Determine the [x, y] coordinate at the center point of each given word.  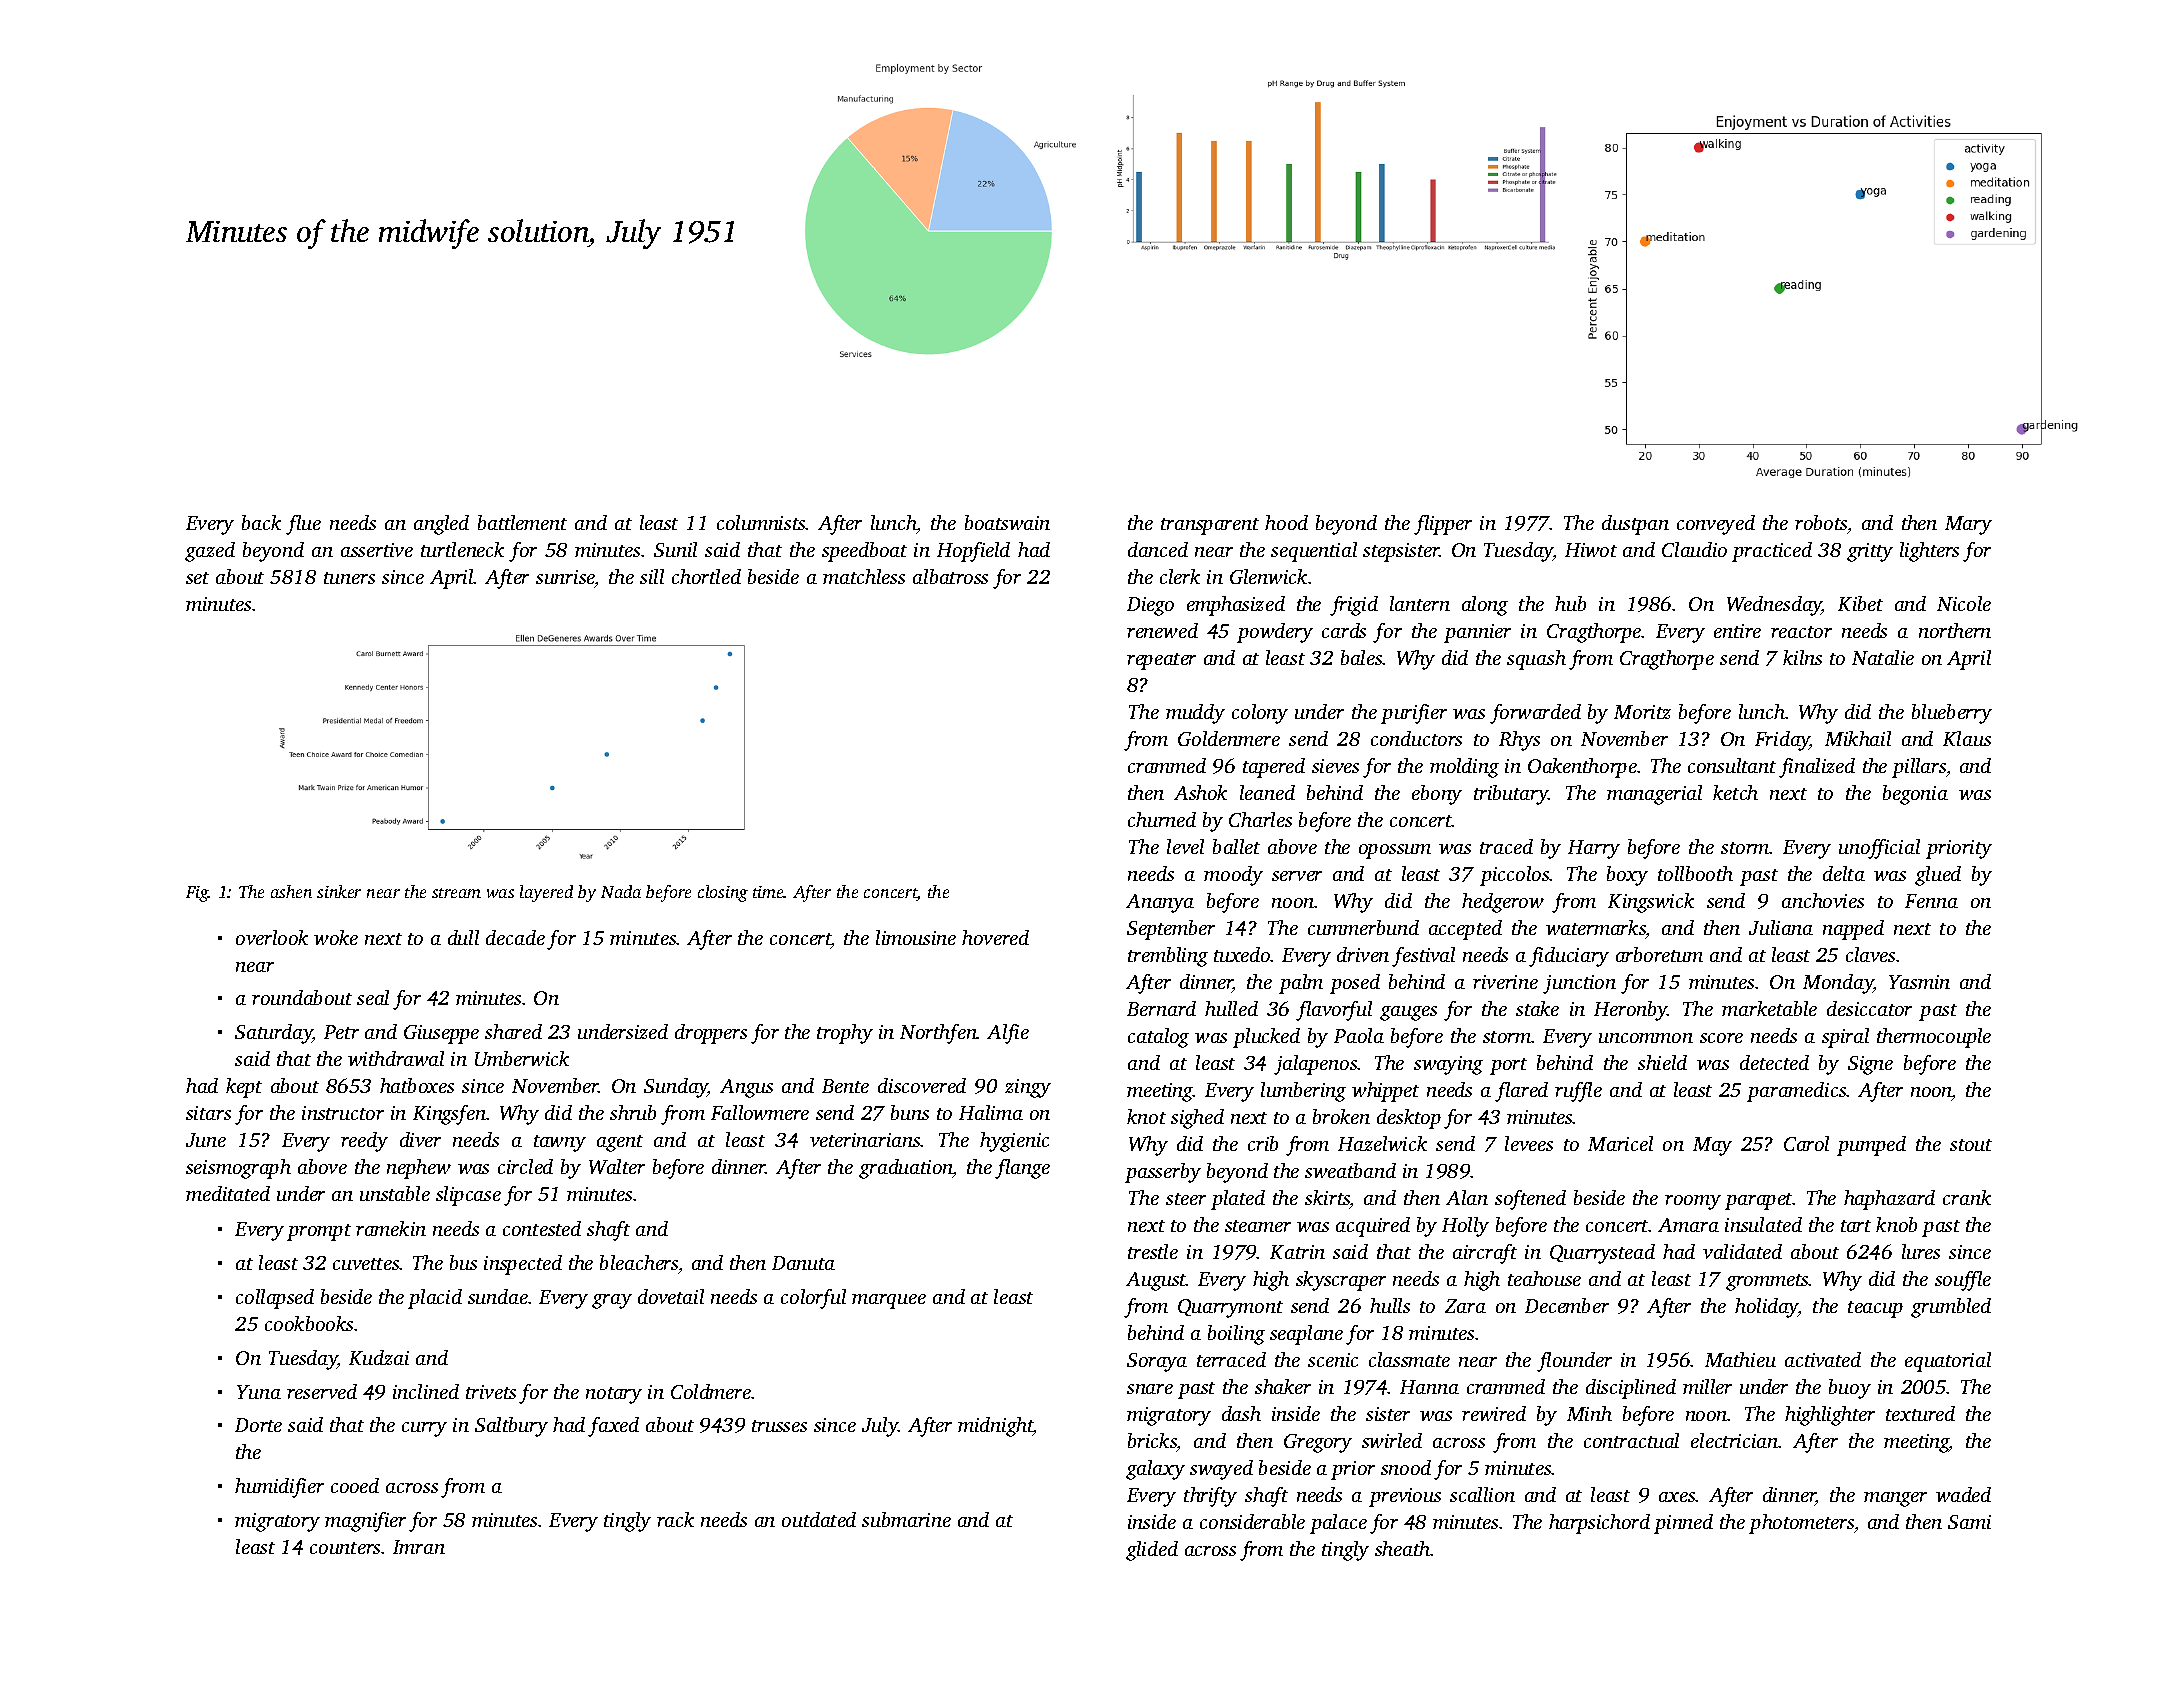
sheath [1402, 1548]
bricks [1152, 1442]
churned [1162, 819]
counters [345, 1548]
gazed [210, 552]
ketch [1735, 792]
